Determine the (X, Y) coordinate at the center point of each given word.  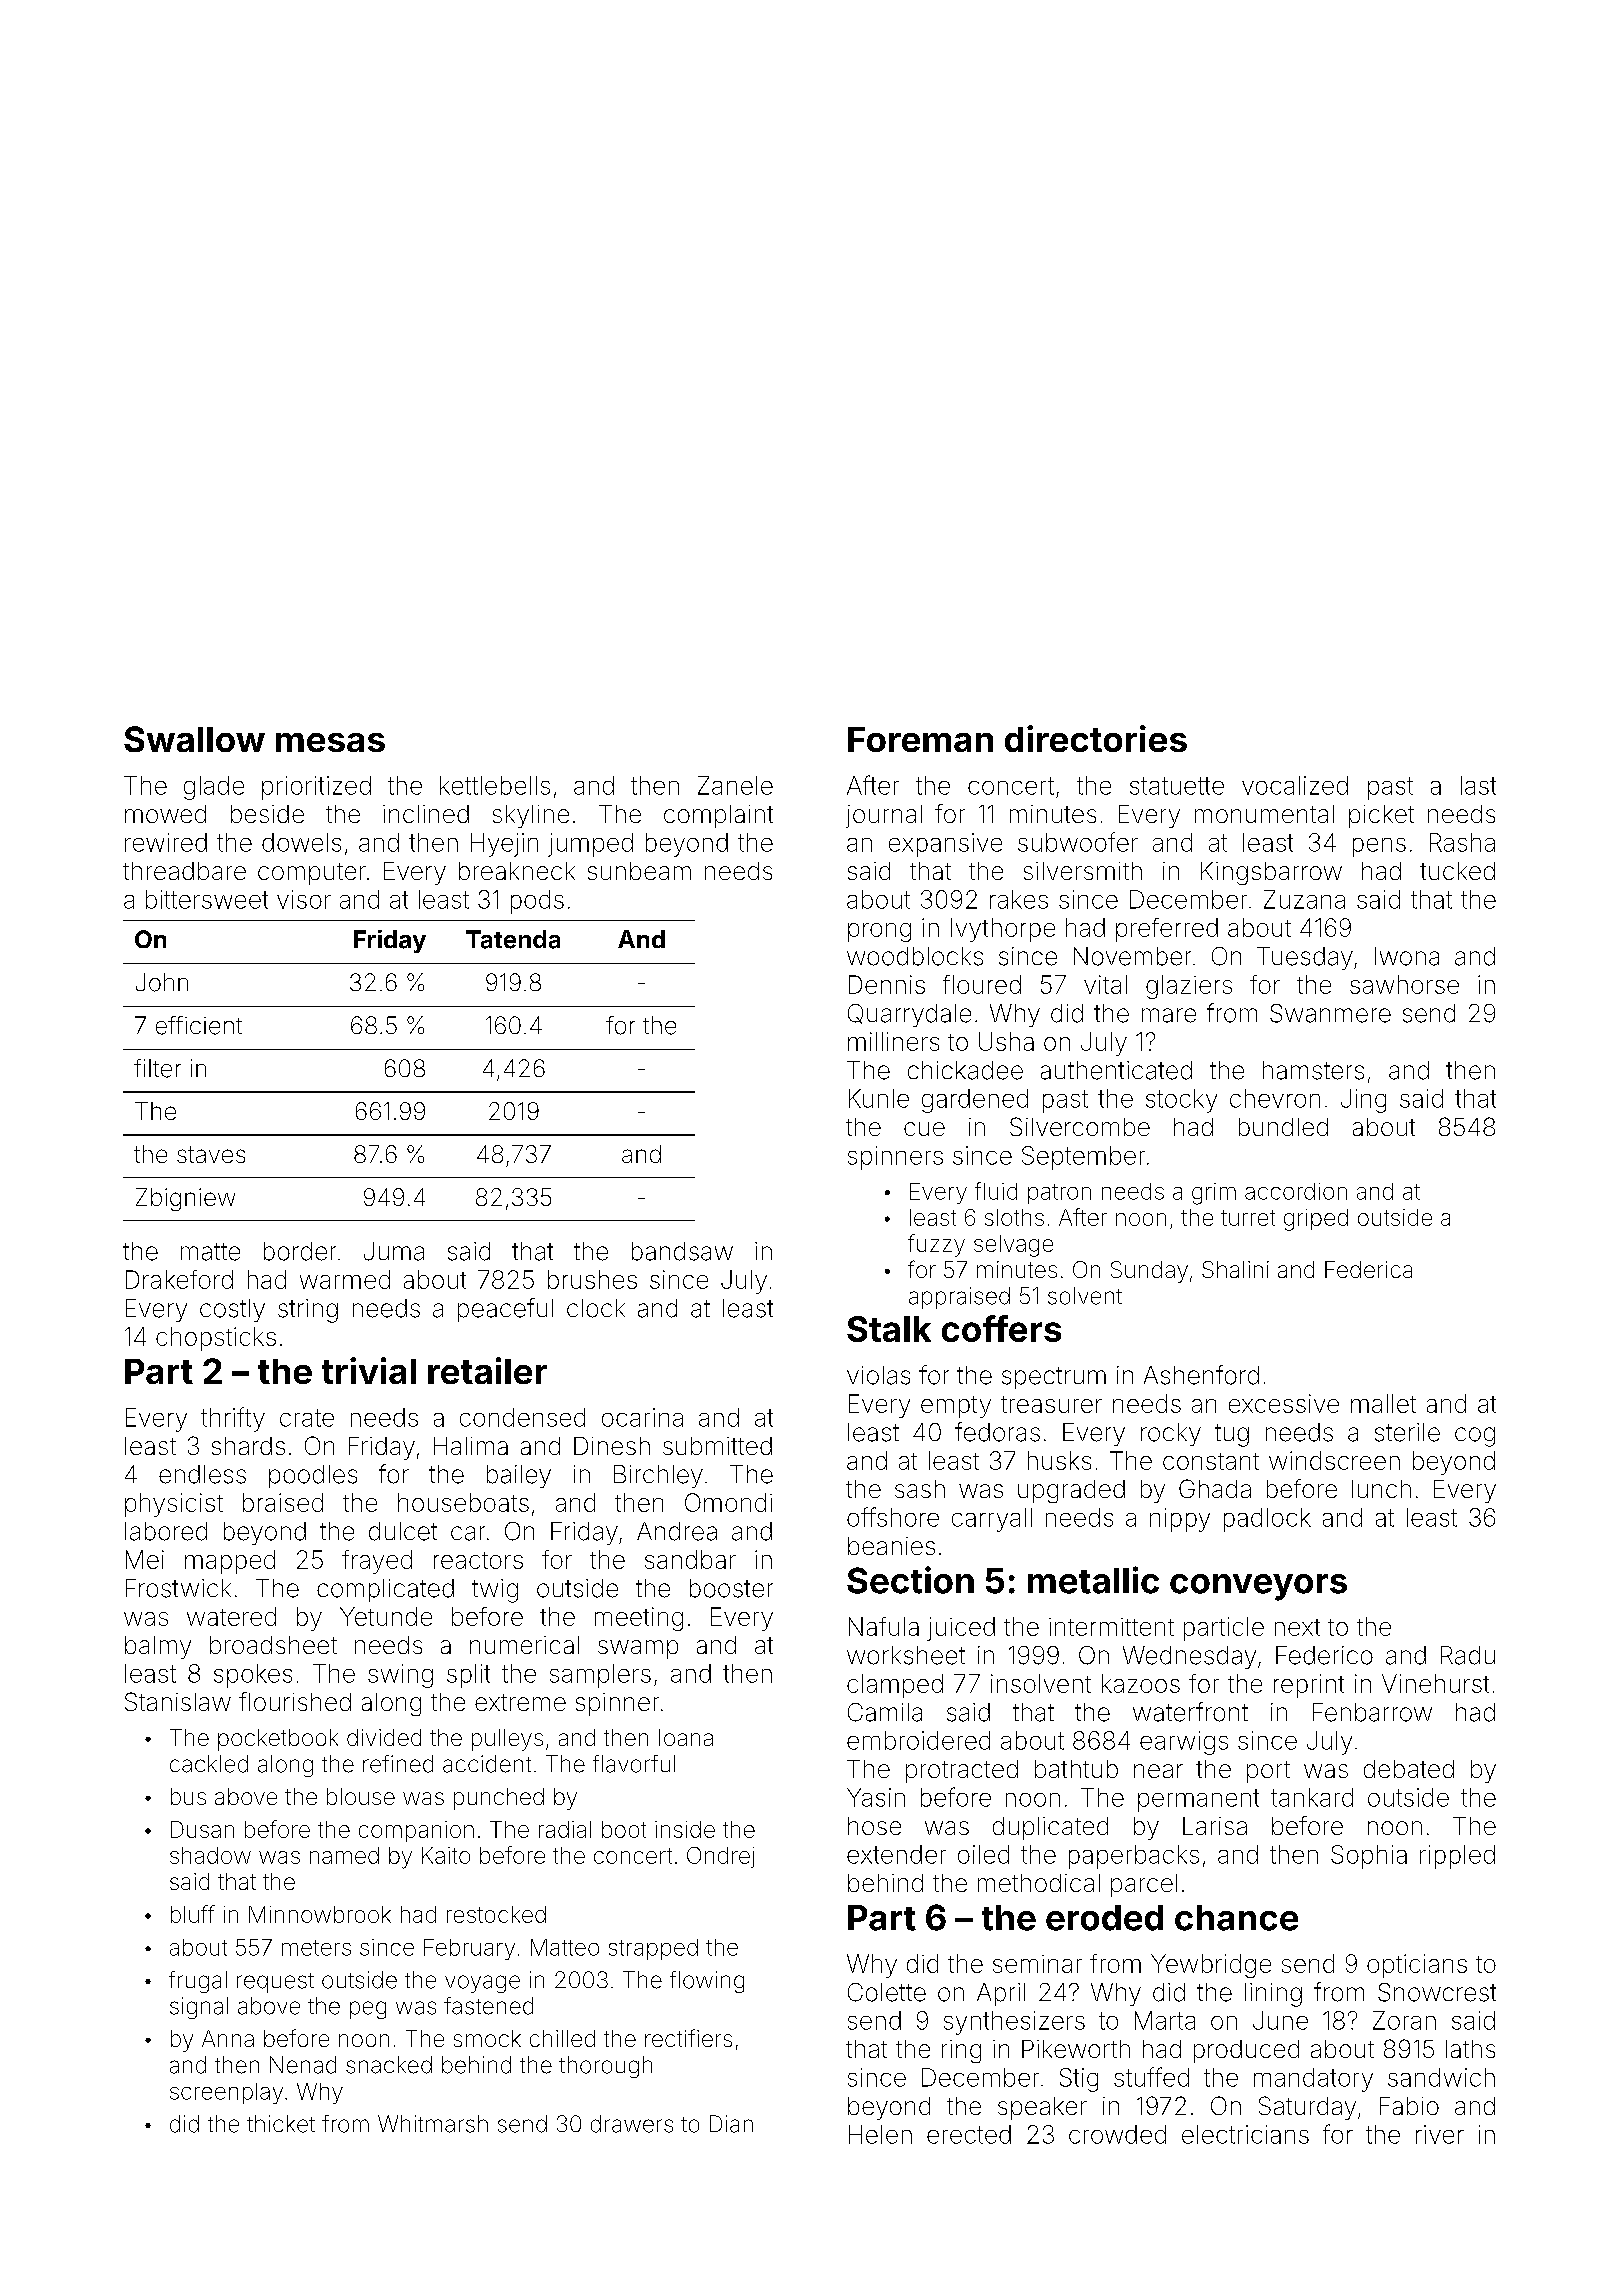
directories (1096, 738)
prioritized (316, 788)
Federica (1368, 1269)
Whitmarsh (433, 2124)
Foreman (920, 739)
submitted (717, 1446)
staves (211, 1154)
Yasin (876, 1797)
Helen (880, 2134)
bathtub (1076, 1769)
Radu (1468, 1655)
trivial (369, 1370)
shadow (210, 1855)
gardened (975, 1101)
